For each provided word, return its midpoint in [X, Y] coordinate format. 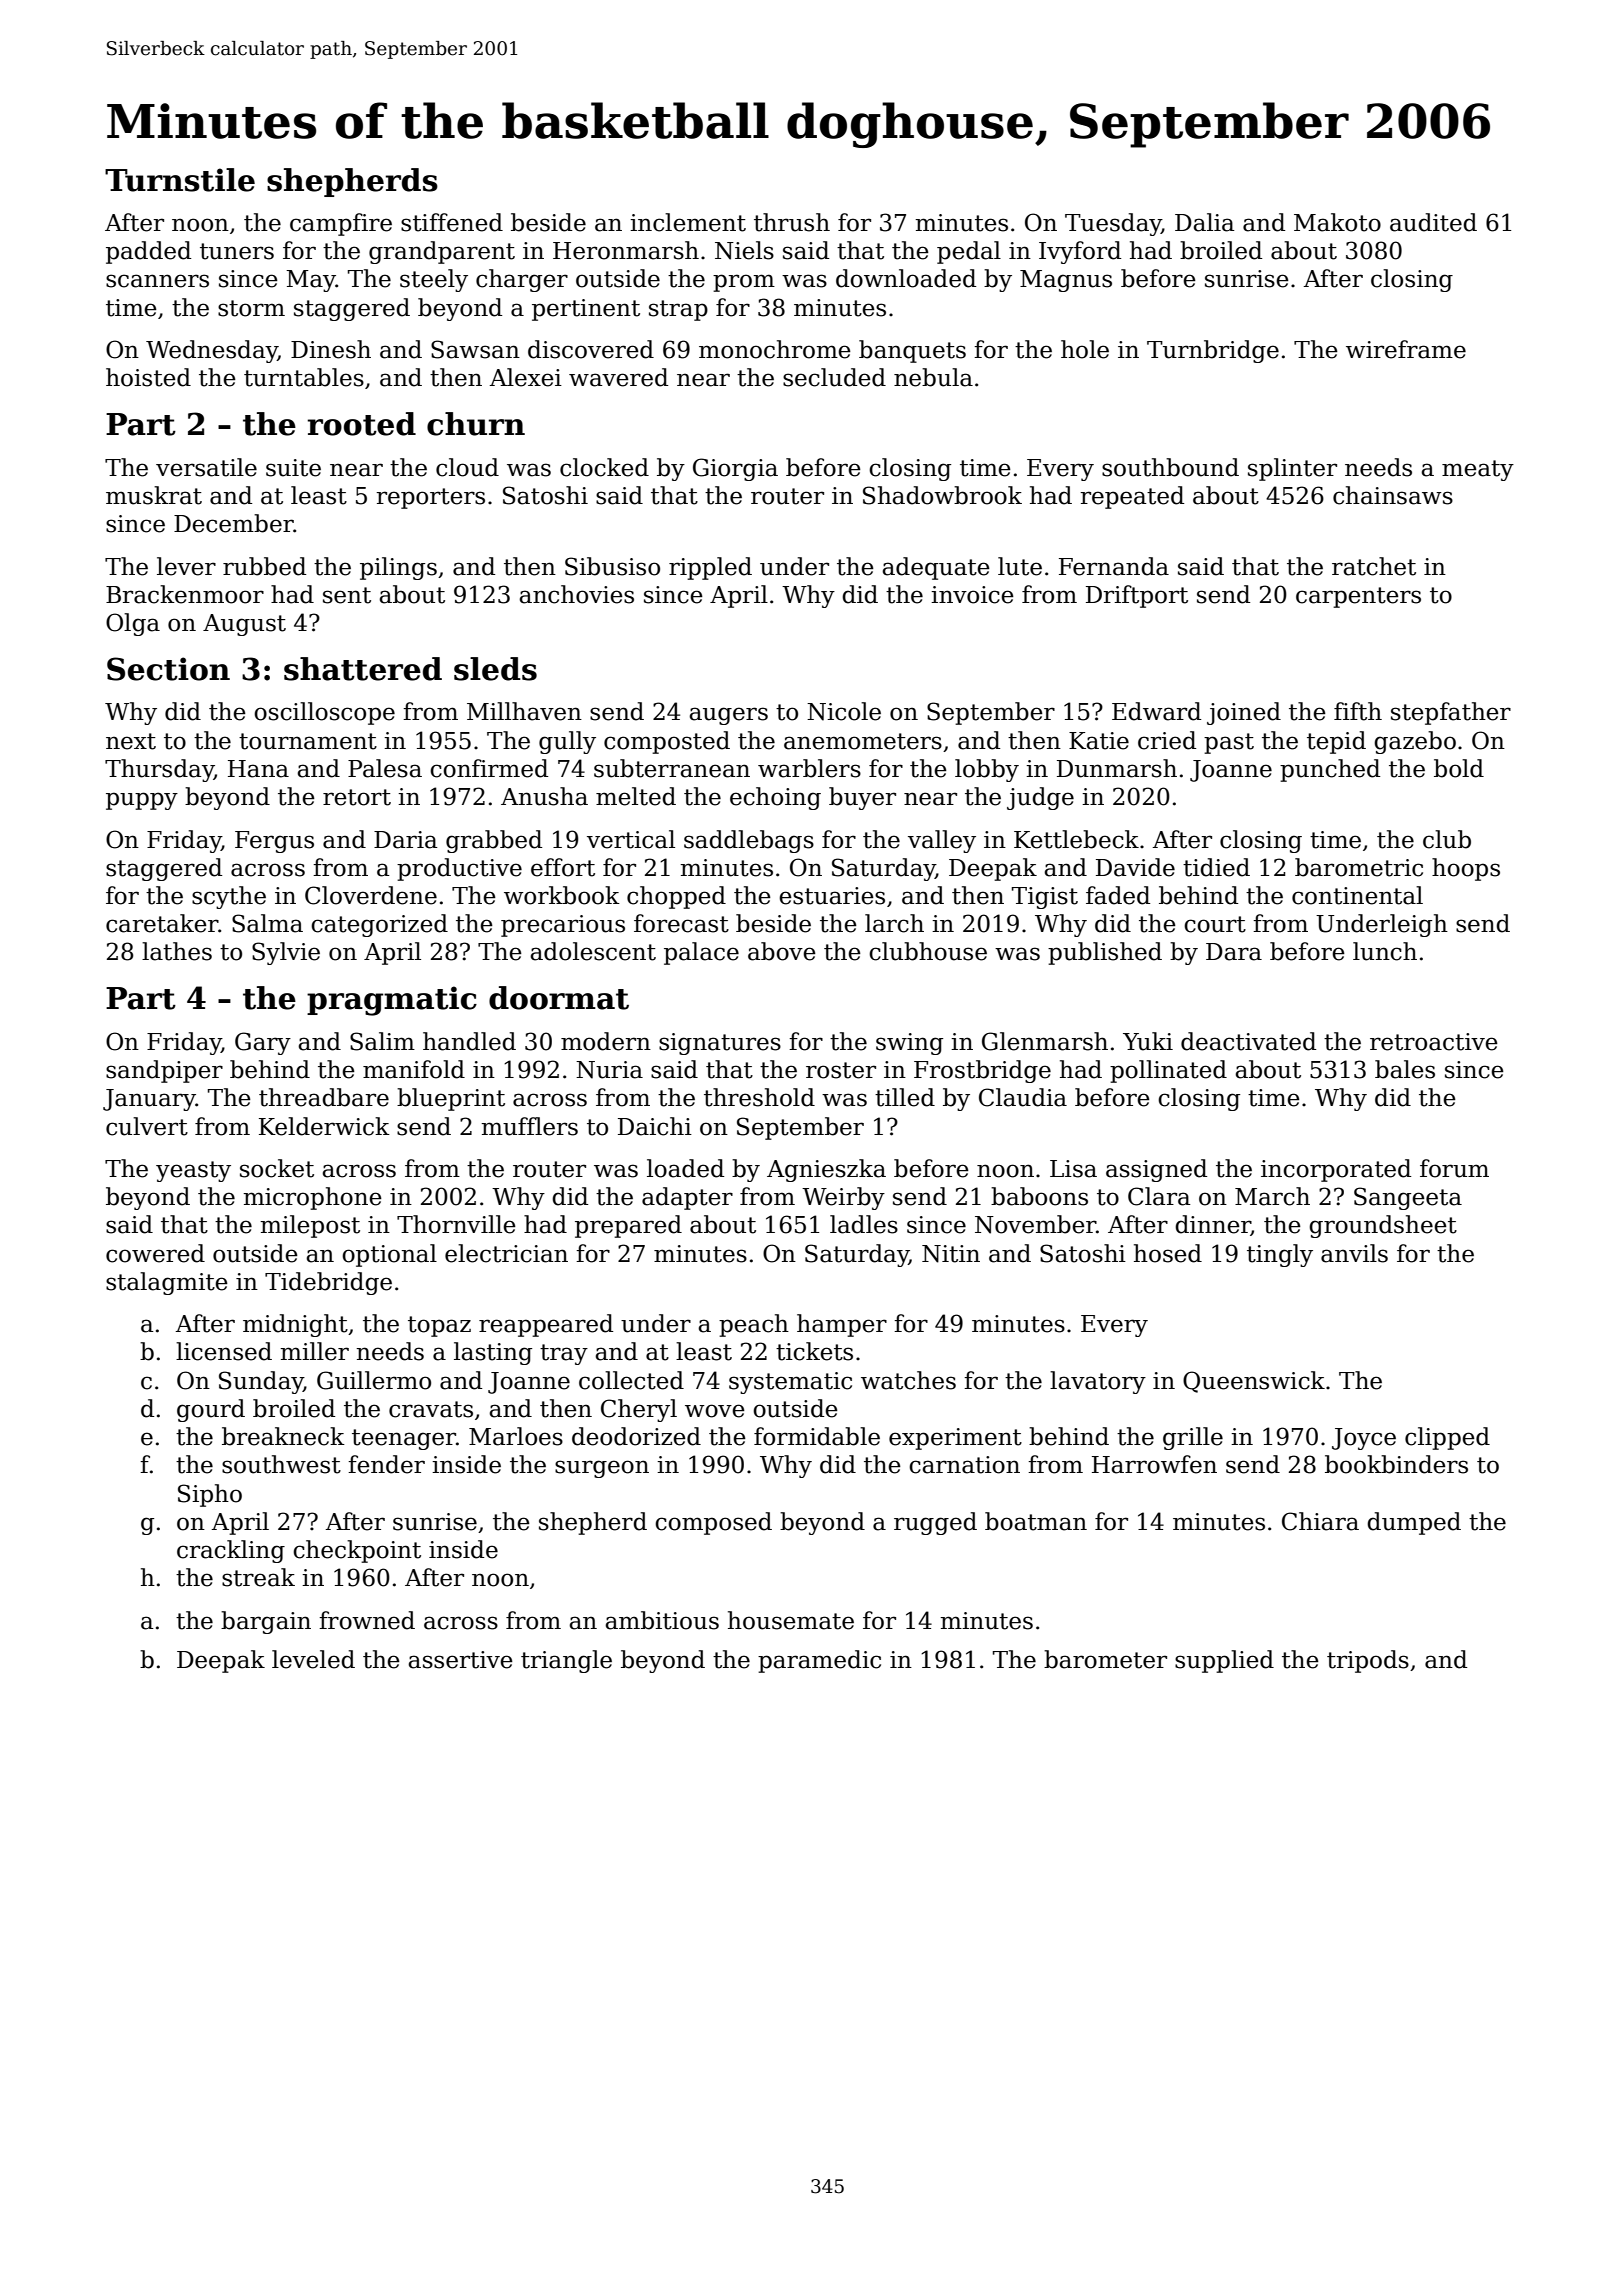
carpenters [1358, 597]
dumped [1414, 1523]
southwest [281, 1464]
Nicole [844, 711]
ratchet [1374, 566]
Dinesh [331, 349]
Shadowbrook [942, 495]
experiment [955, 1439]
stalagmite [167, 1283]
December [234, 523]
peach [754, 1325]
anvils [1354, 1253]
